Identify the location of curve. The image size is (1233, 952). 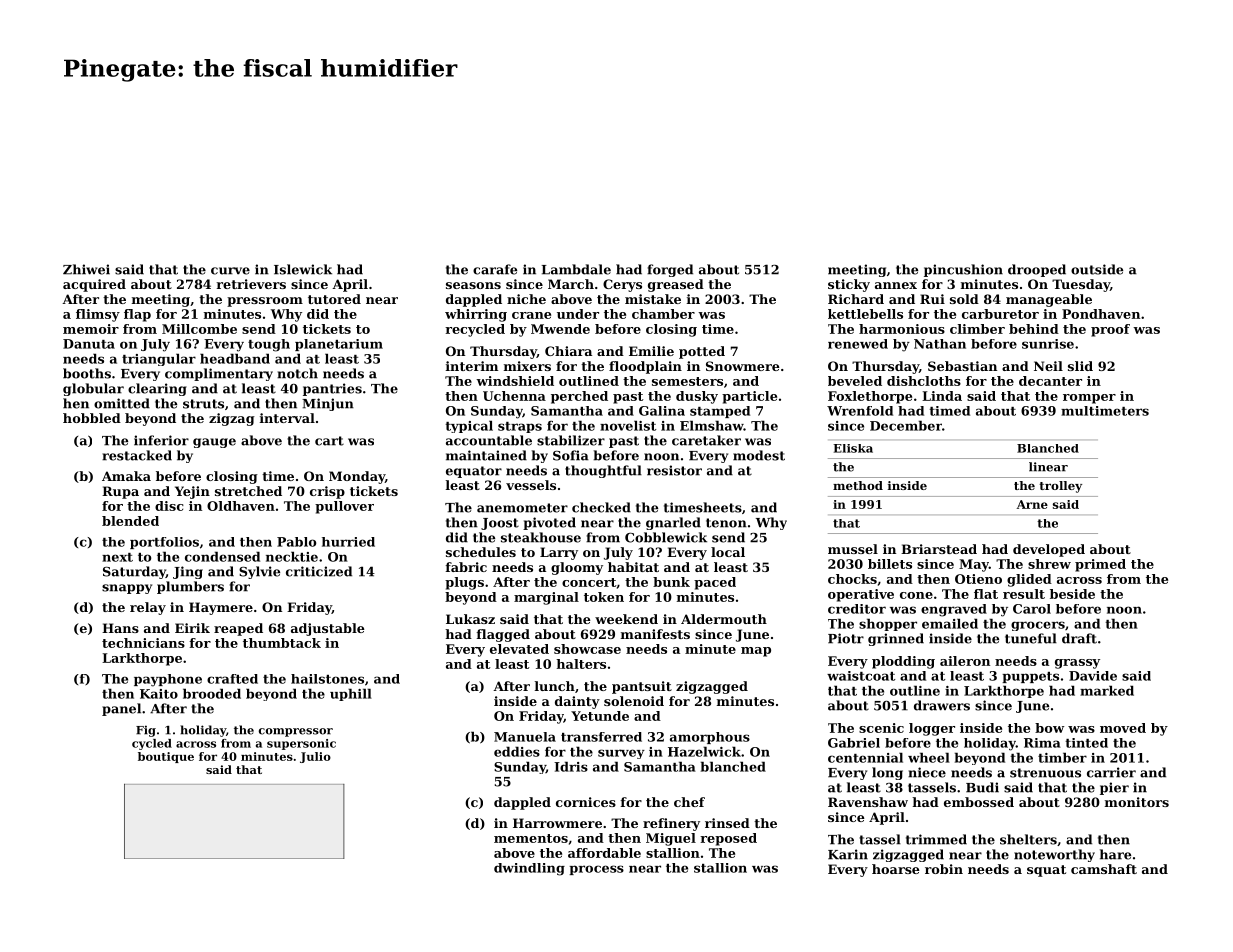
(230, 271).
